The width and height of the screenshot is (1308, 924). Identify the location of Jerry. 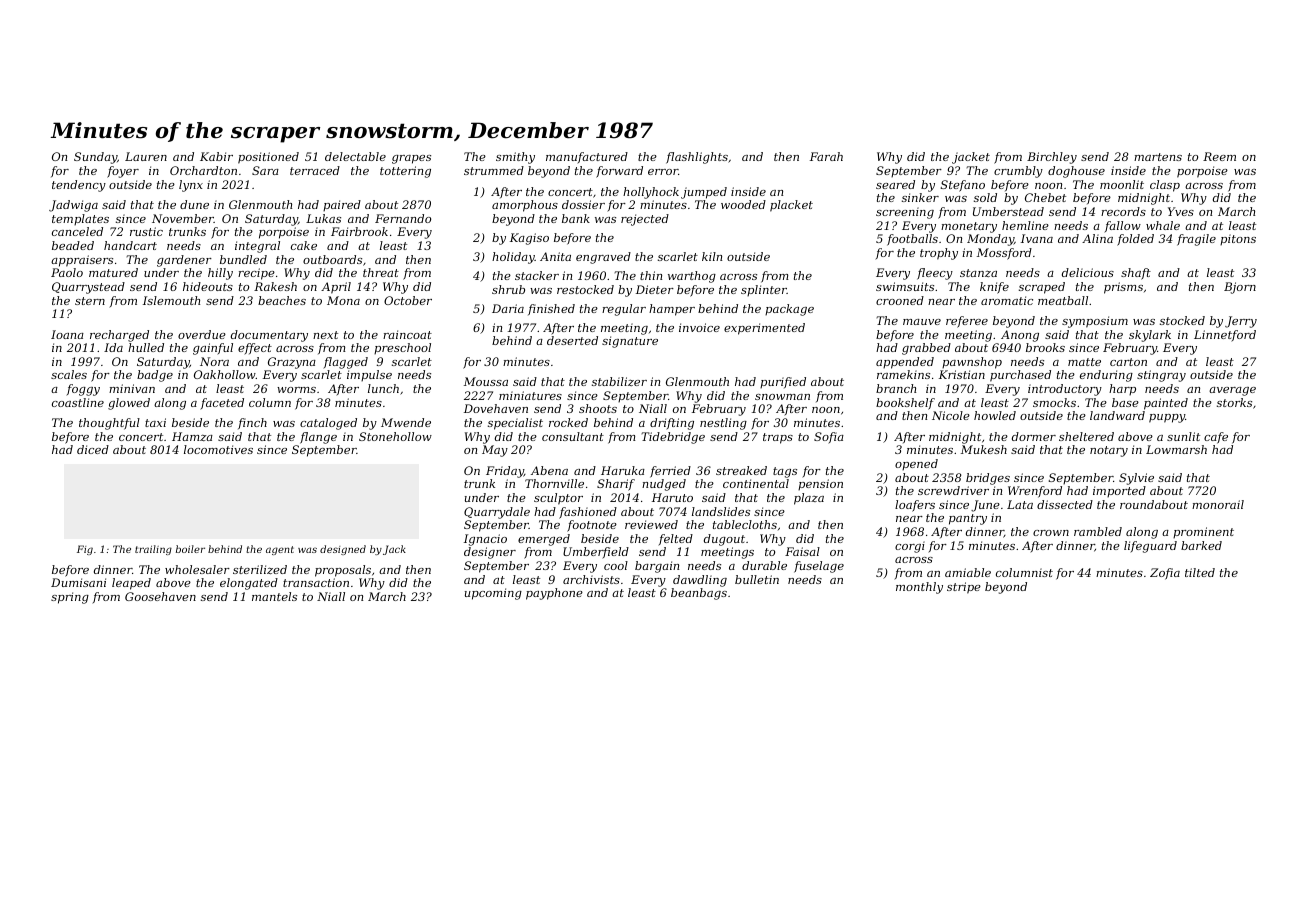
(1241, 322).
